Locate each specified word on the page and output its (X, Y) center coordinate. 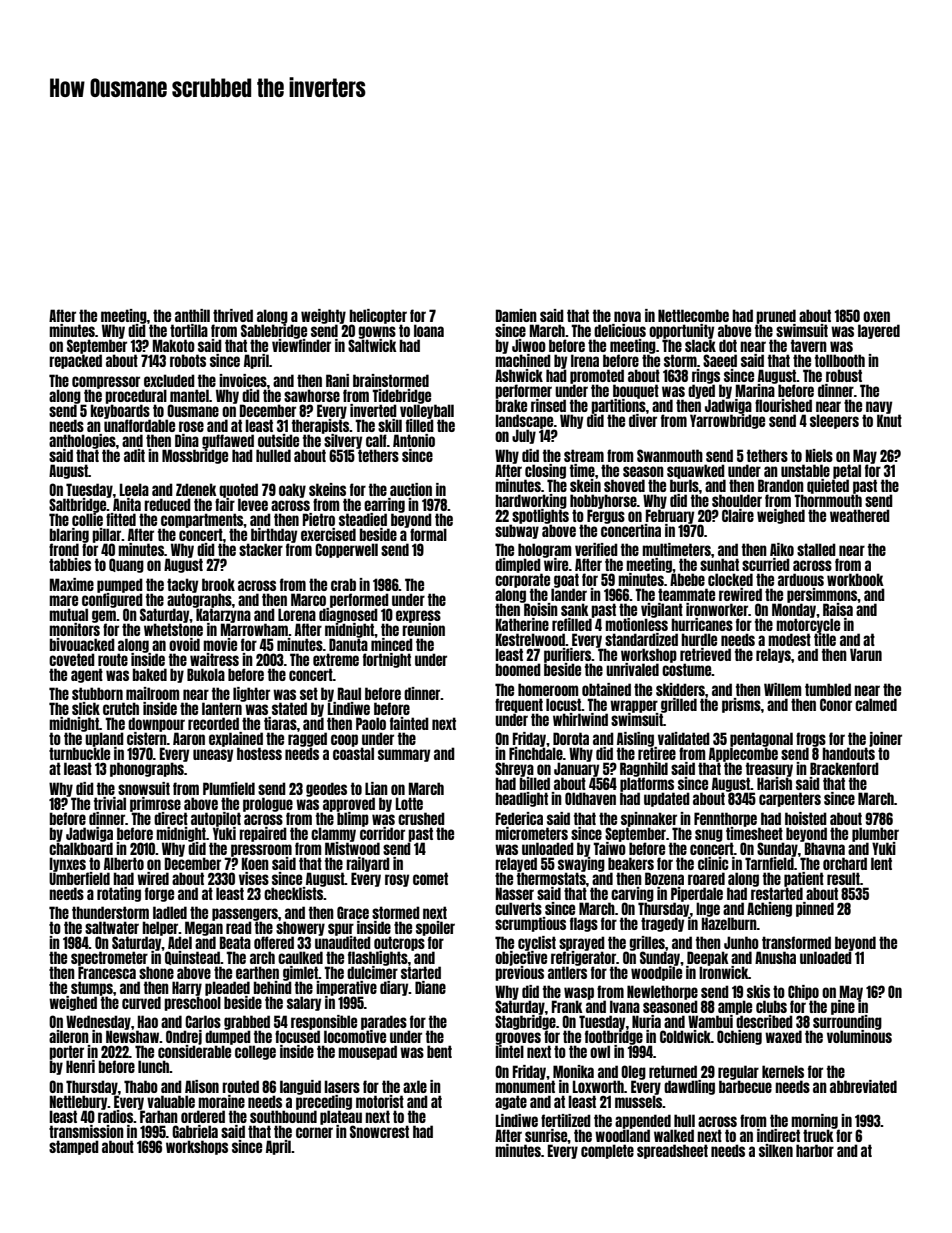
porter (66, 1053)
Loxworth (598, 1086)
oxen (876, 316)
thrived (233, 315)
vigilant (662, 611)
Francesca (107, 972)
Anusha (775, 957)
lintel (509, 1051)
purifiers (568, 655)
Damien (516, 315)
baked (150, 674)
